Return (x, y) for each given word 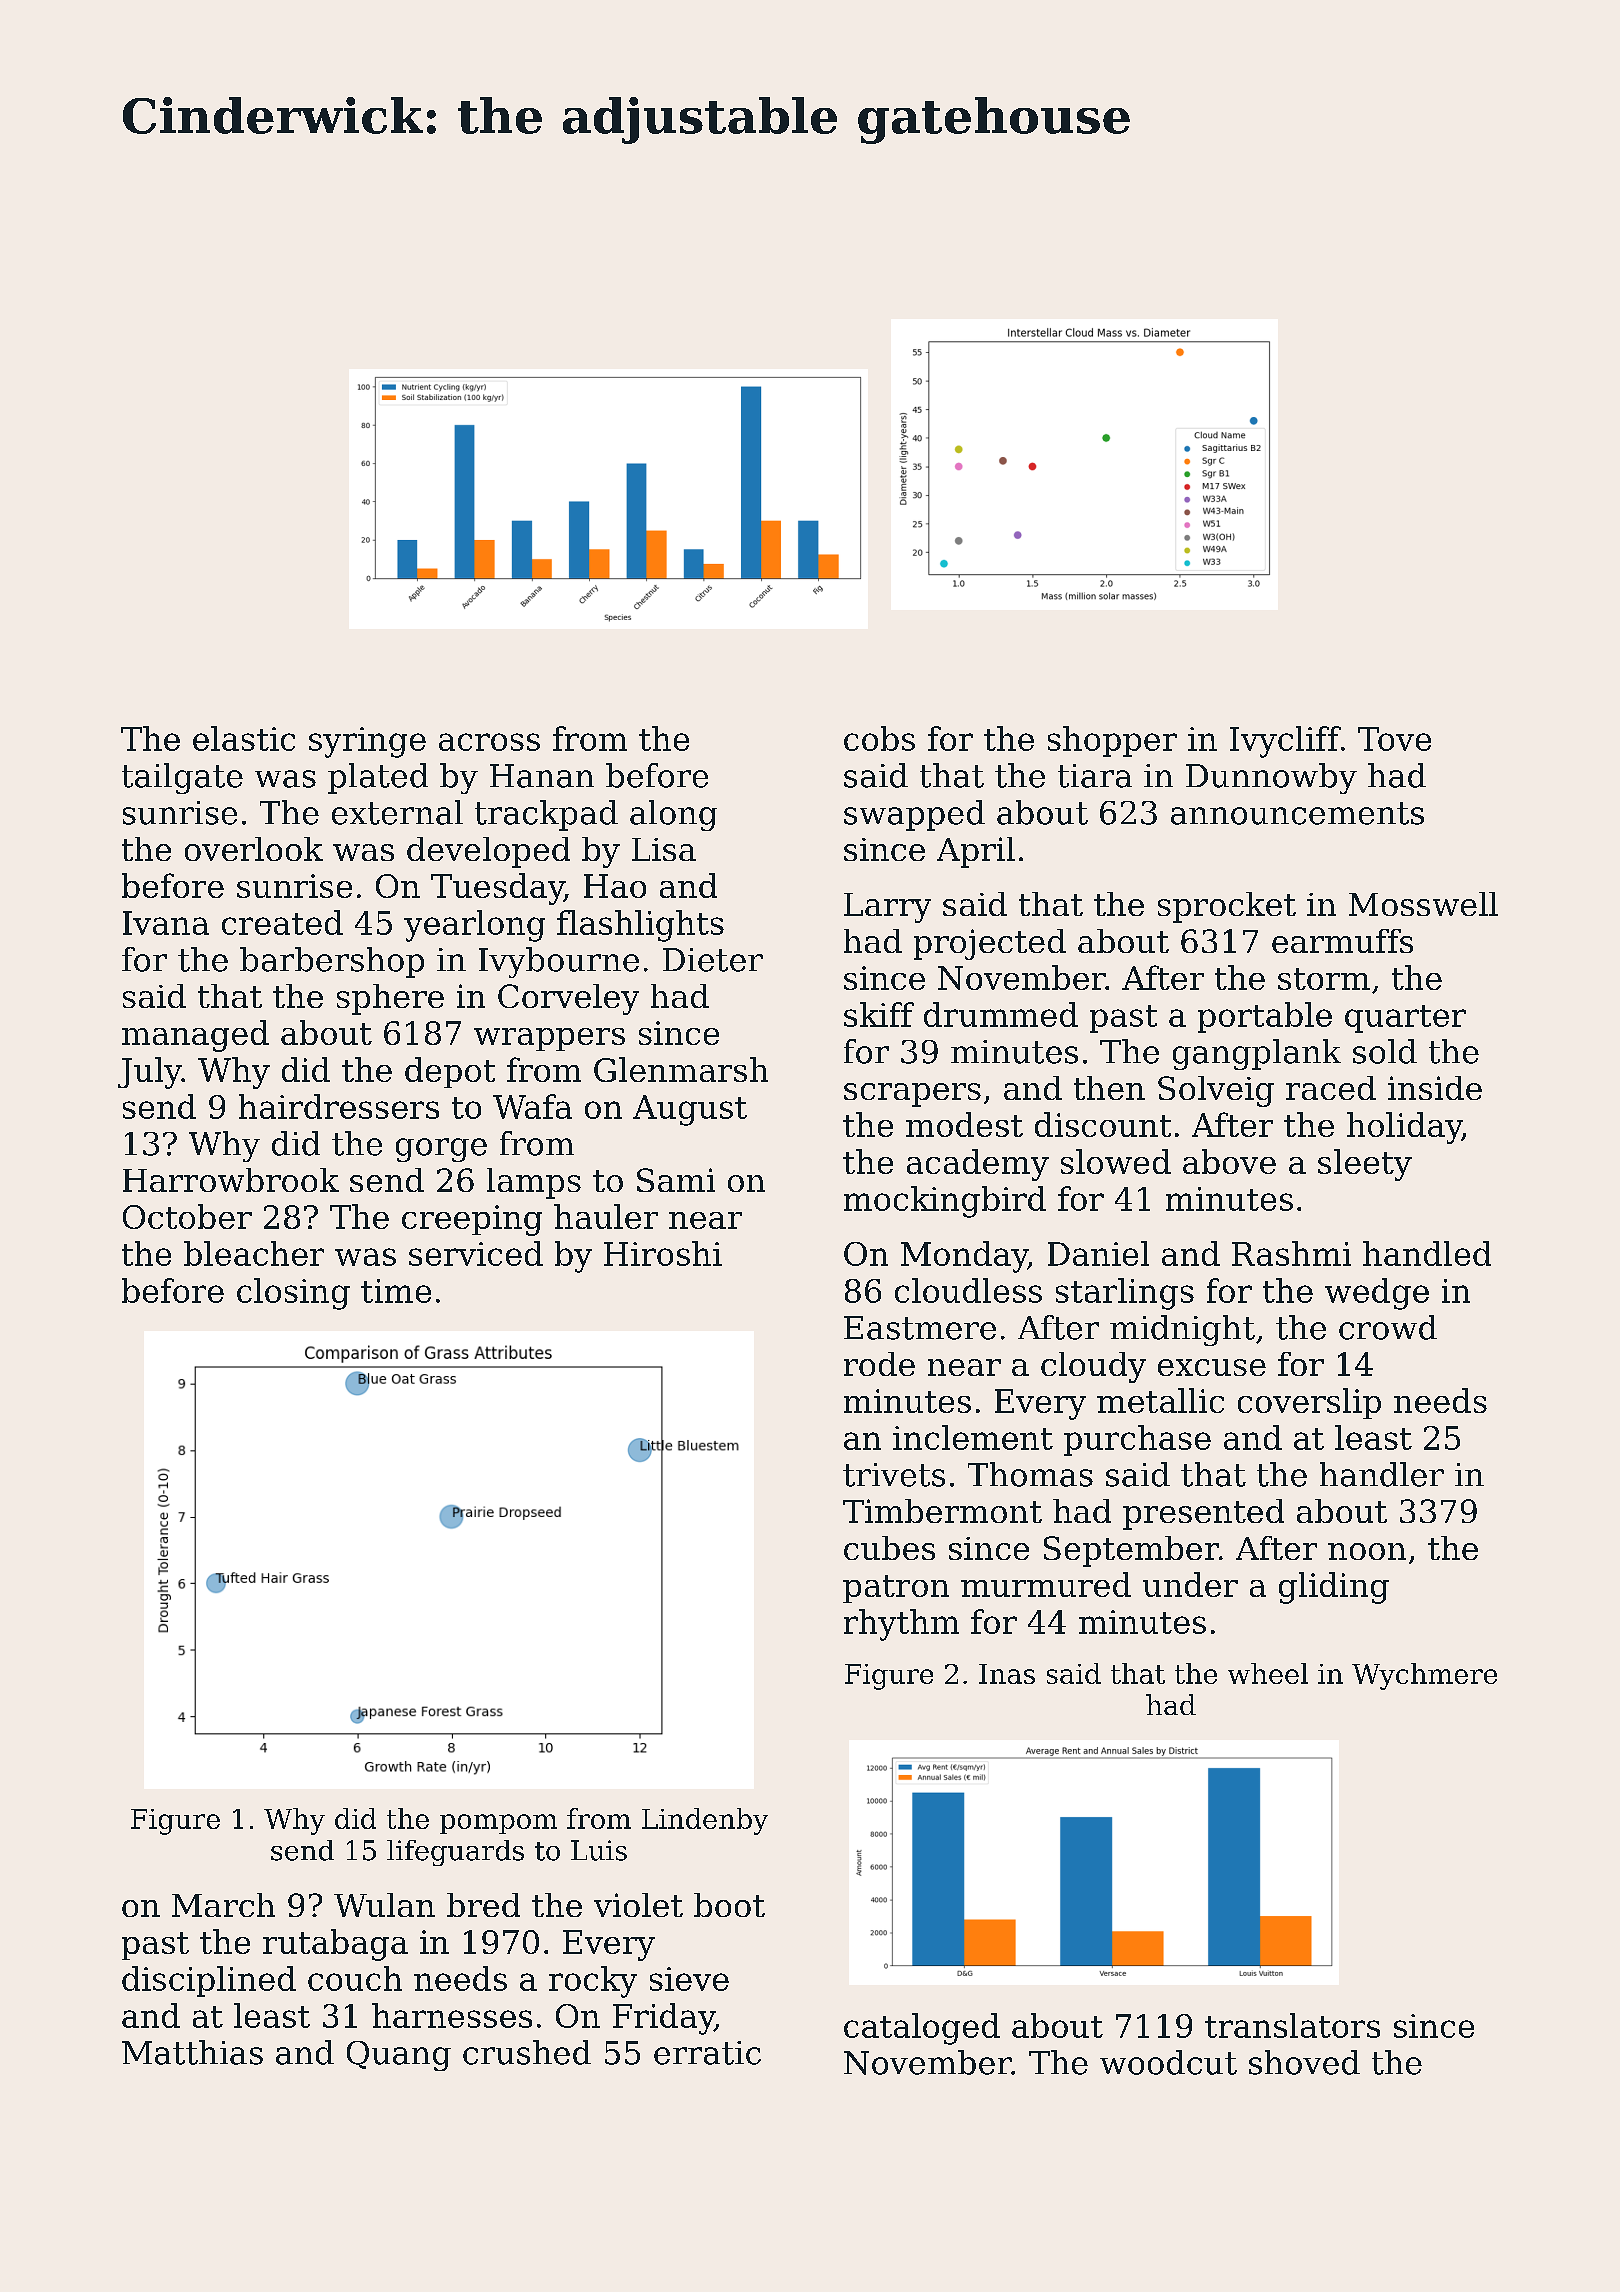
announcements (1297, 813)
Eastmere (920, 1328)
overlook (254, 849)
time (396, 1291)
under (1190, 1584)
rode (879, 1364)
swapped (914, 815)
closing (293, 1294)
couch (355, 1978)
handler (1382, 1474)
